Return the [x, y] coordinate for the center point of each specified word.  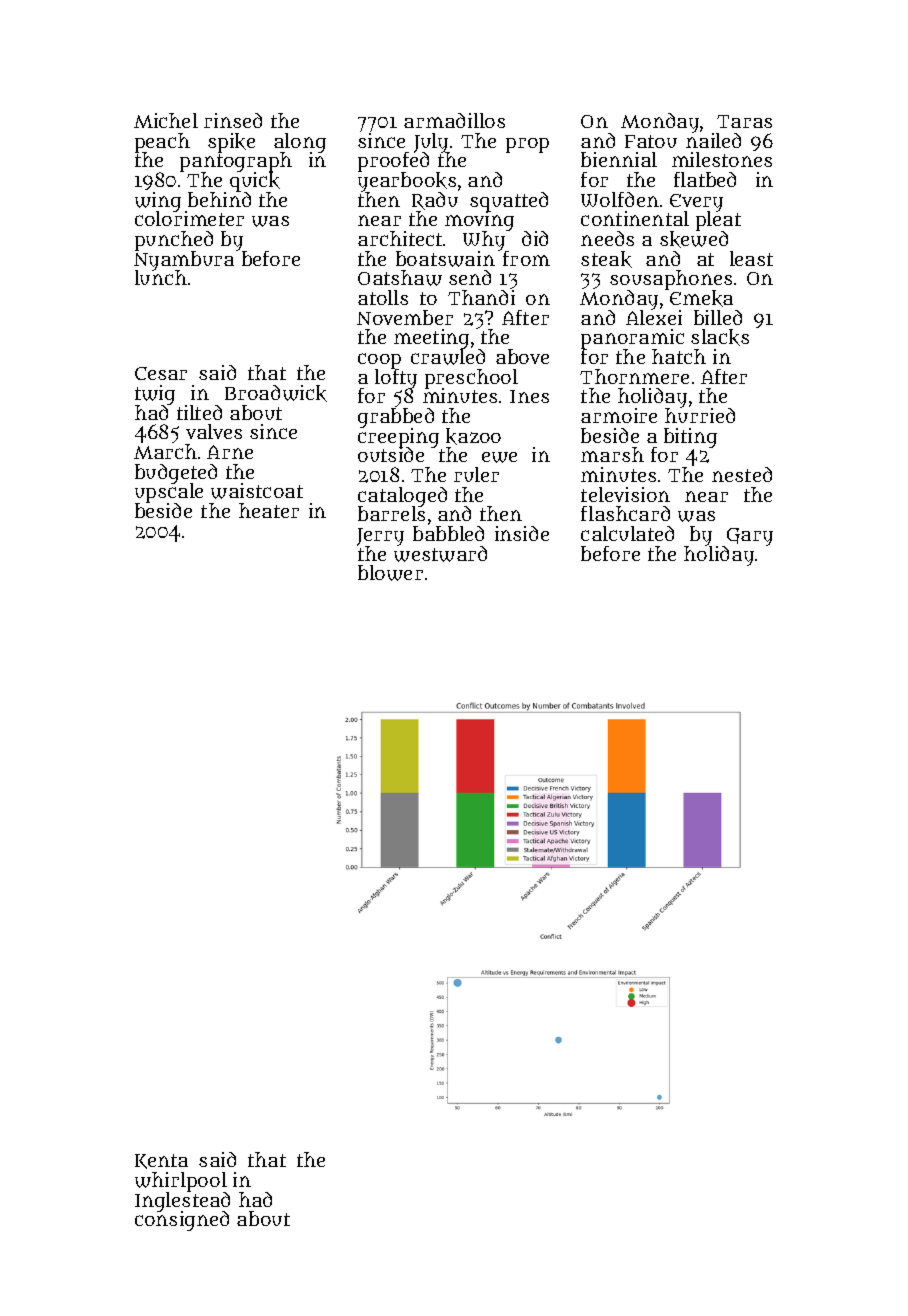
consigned [182, 1221]
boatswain [445, 259]
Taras [744, 121]
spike [231, 143]
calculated [627, 533]
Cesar [161, 373]
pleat [718, 221]
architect [400, 238]
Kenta [161, 1161]
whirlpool [181, 1182]
